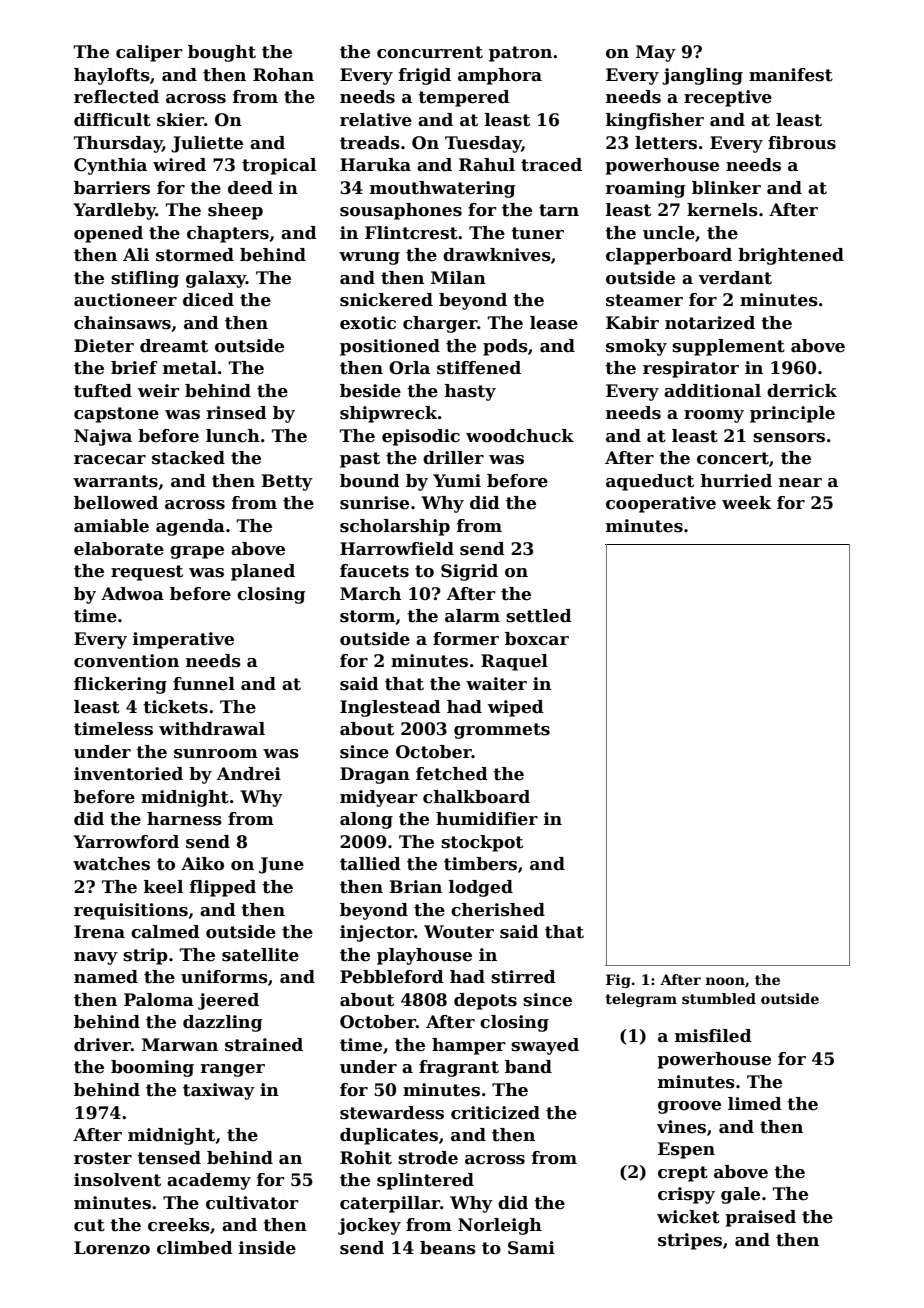 The width and height of the image is (924, 1308). I want to click on Lorenzo, so click(112, 1248).
